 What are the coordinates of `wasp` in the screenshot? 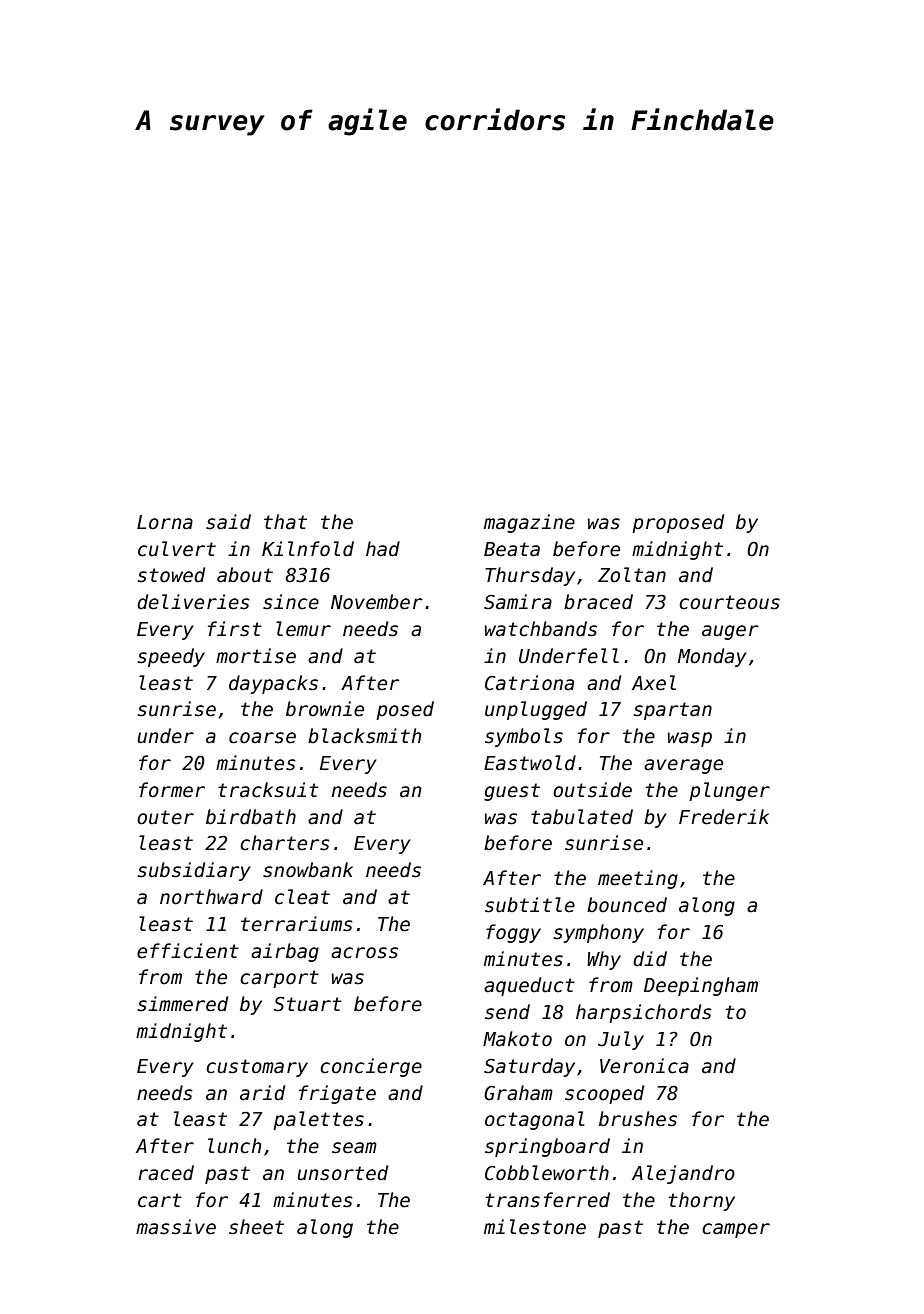 It's located at (690, 739).
